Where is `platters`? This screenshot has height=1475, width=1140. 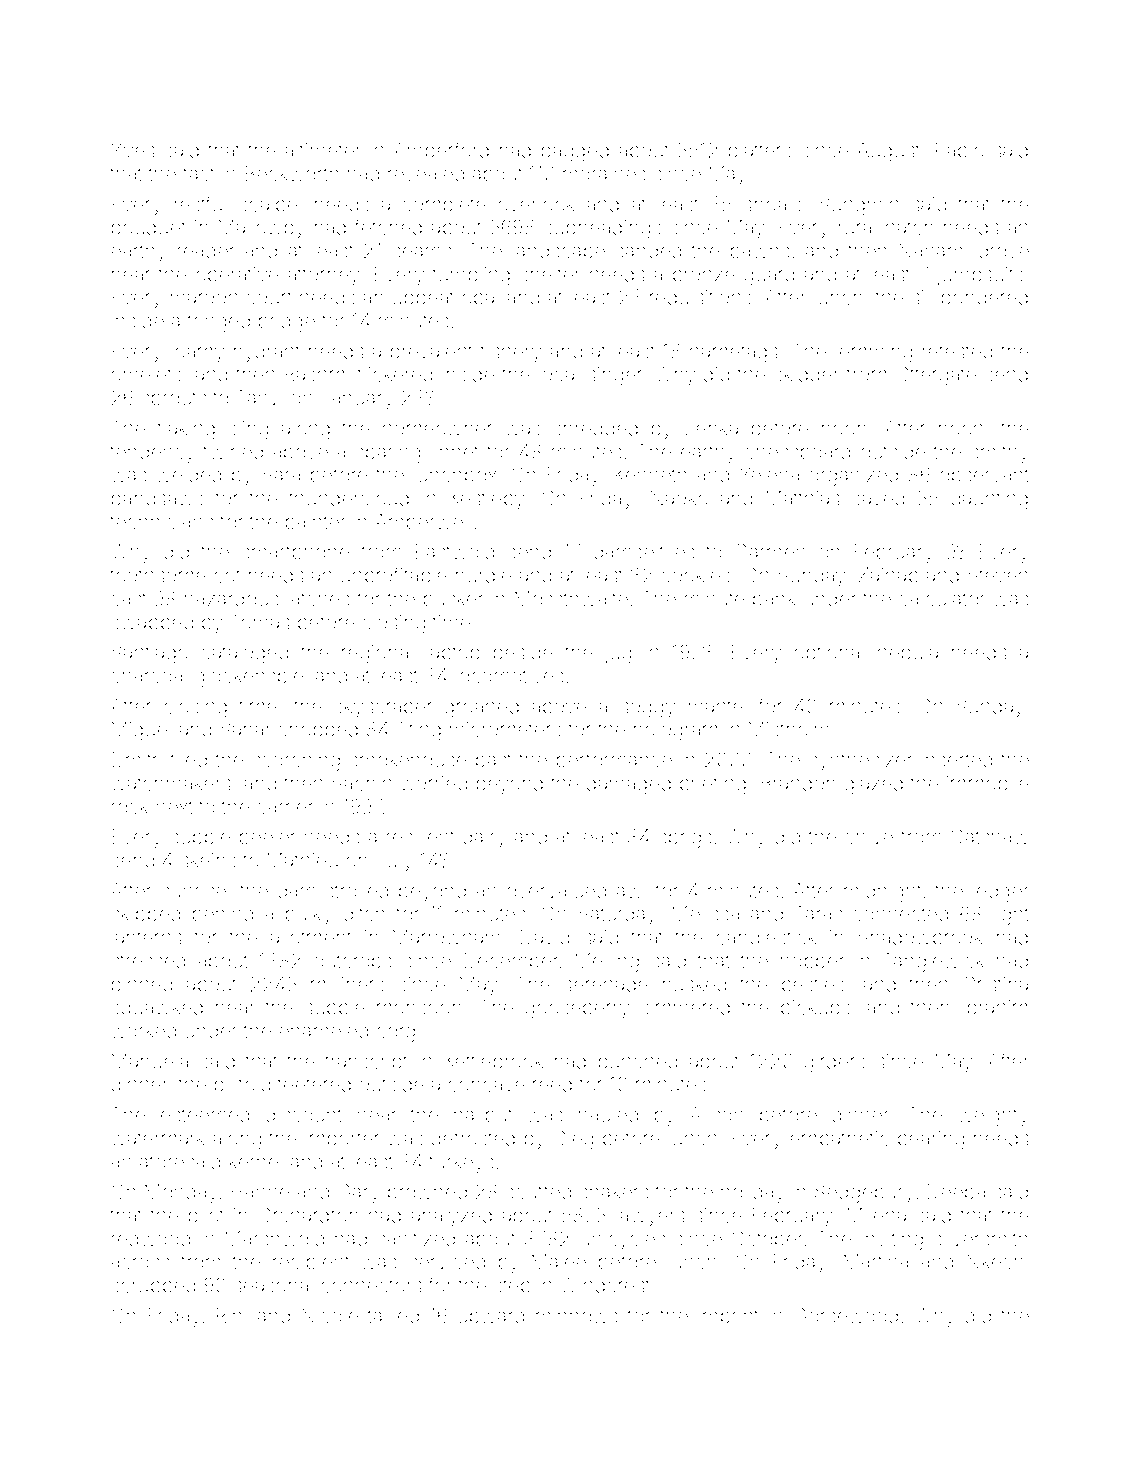 platters is located at coordinates (760, 152).
